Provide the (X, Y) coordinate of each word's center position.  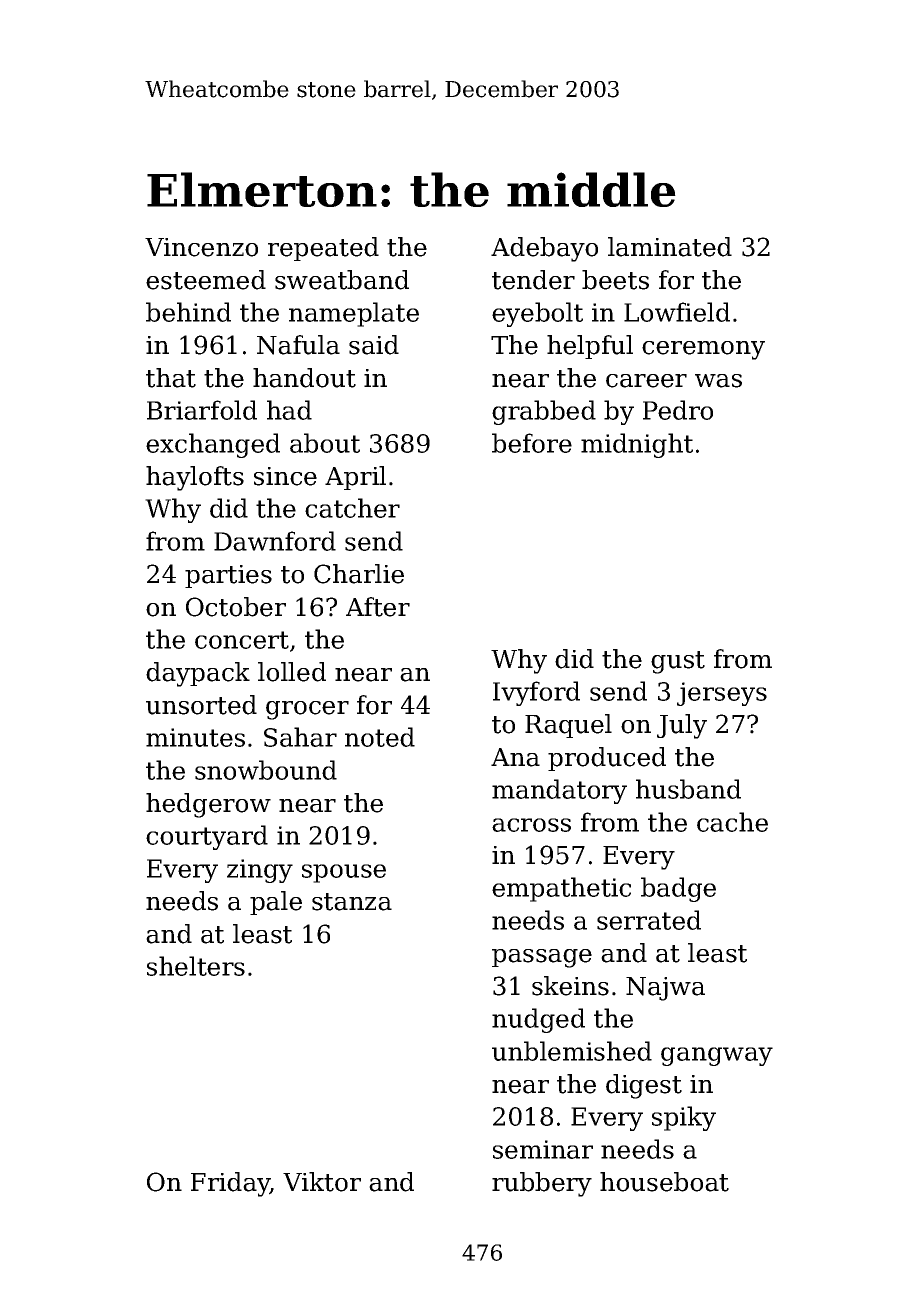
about (325, 443)
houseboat (664, 1182)
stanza (352, 902)
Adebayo (544, 249)
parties (228, 576)
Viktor (322, 1182)
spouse (344, 873)
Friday (230, 1184)
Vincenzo (201, 247)
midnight (637, 445)
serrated (649, 920)
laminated (670, 247)
